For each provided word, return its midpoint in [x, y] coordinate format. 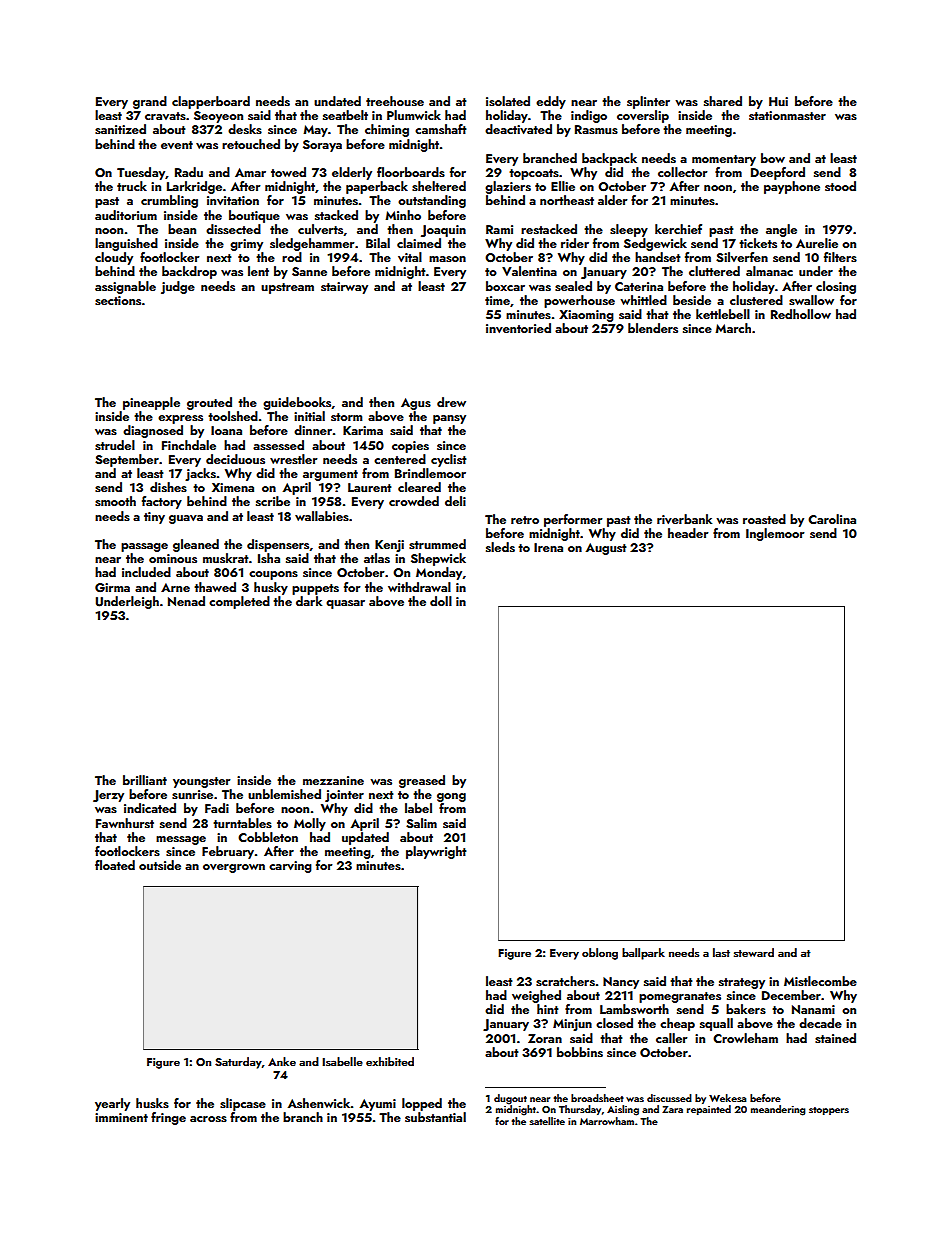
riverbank [684, 519]
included [146, 572]
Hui [778, 101]
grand [150, 102]
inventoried [518, 328]
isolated [508, 101]
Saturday [238, 1063]
